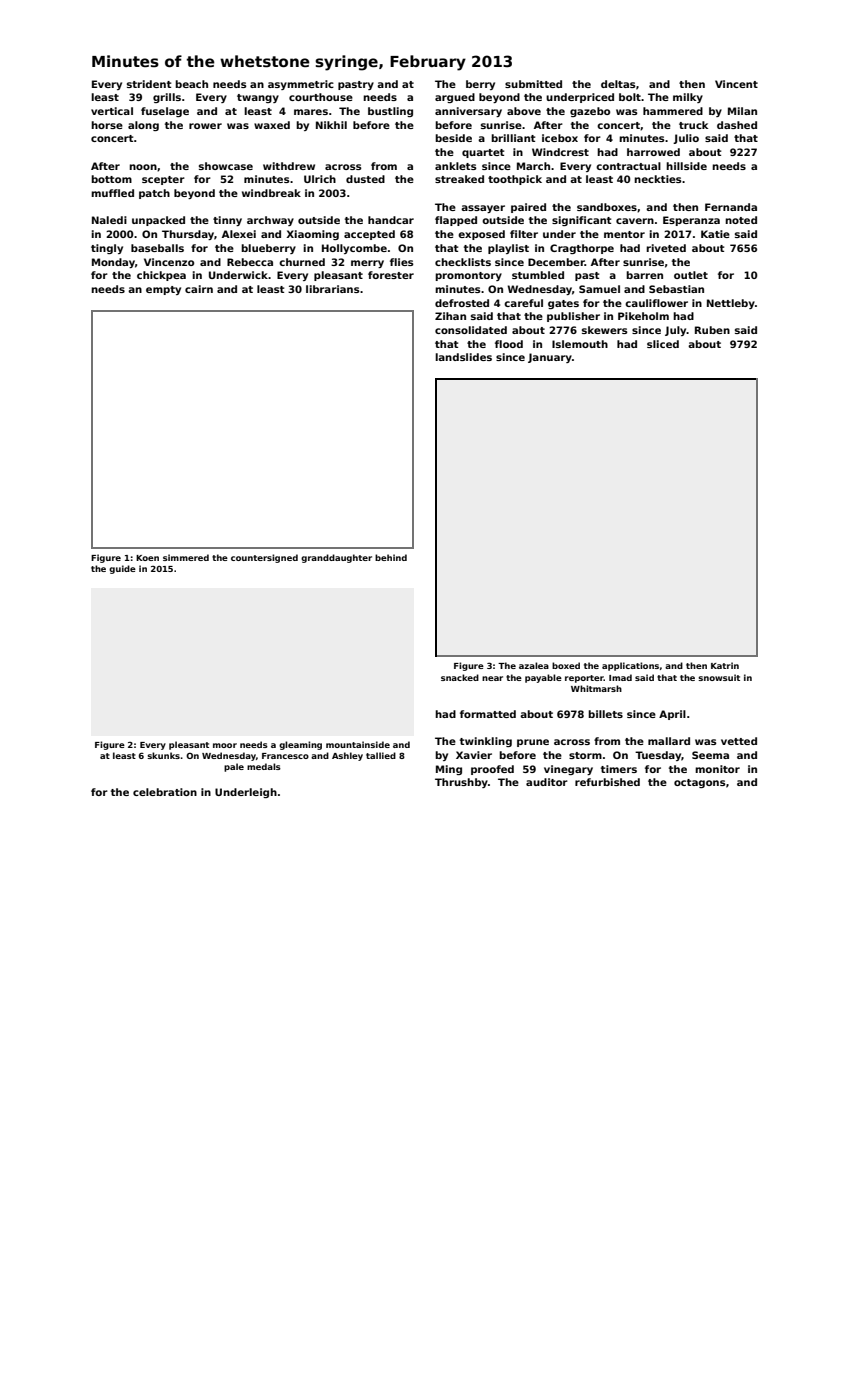  I want to click on granddaughter, so click(336, 558).
